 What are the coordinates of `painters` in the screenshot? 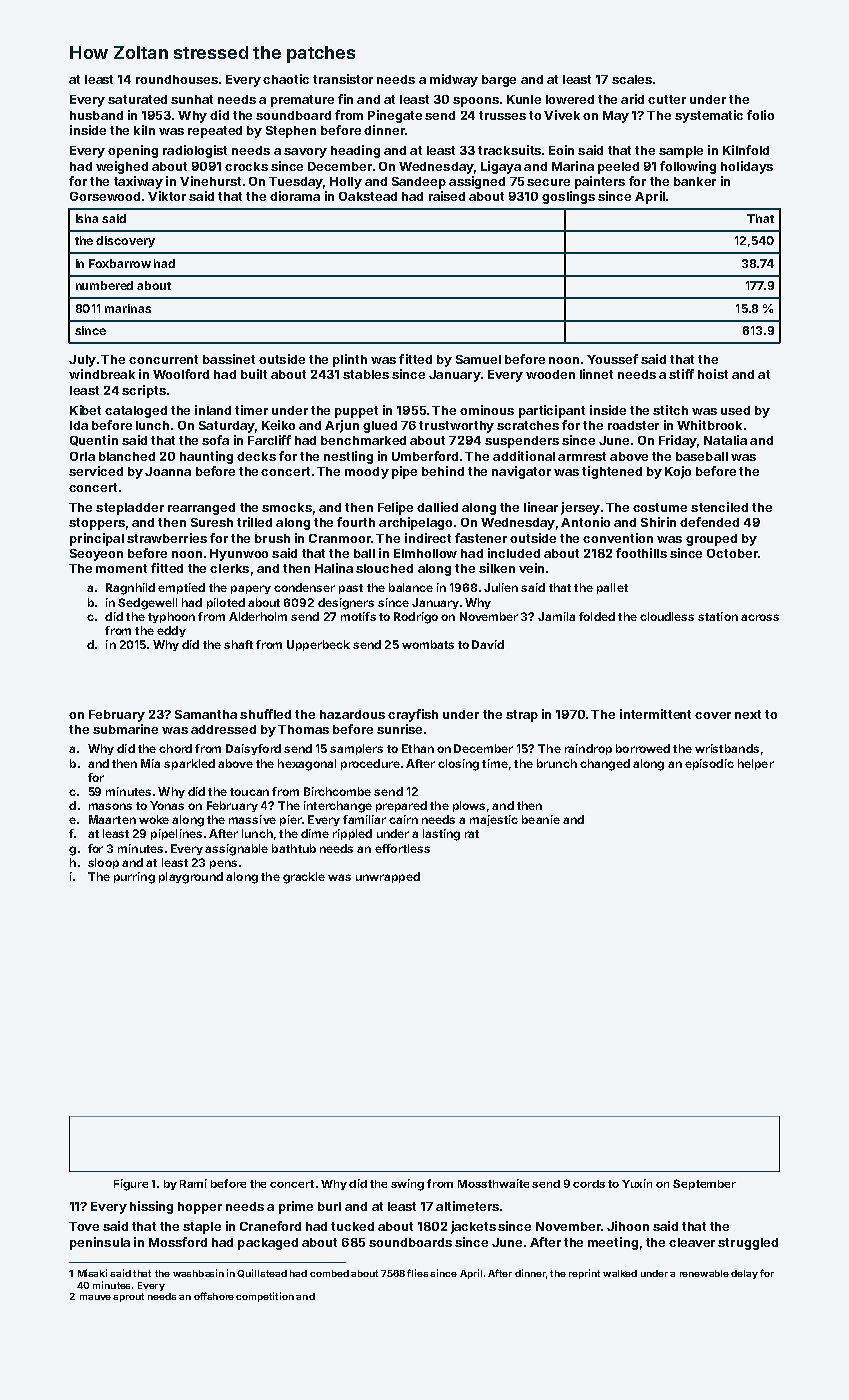 It's located at (600, 182).
